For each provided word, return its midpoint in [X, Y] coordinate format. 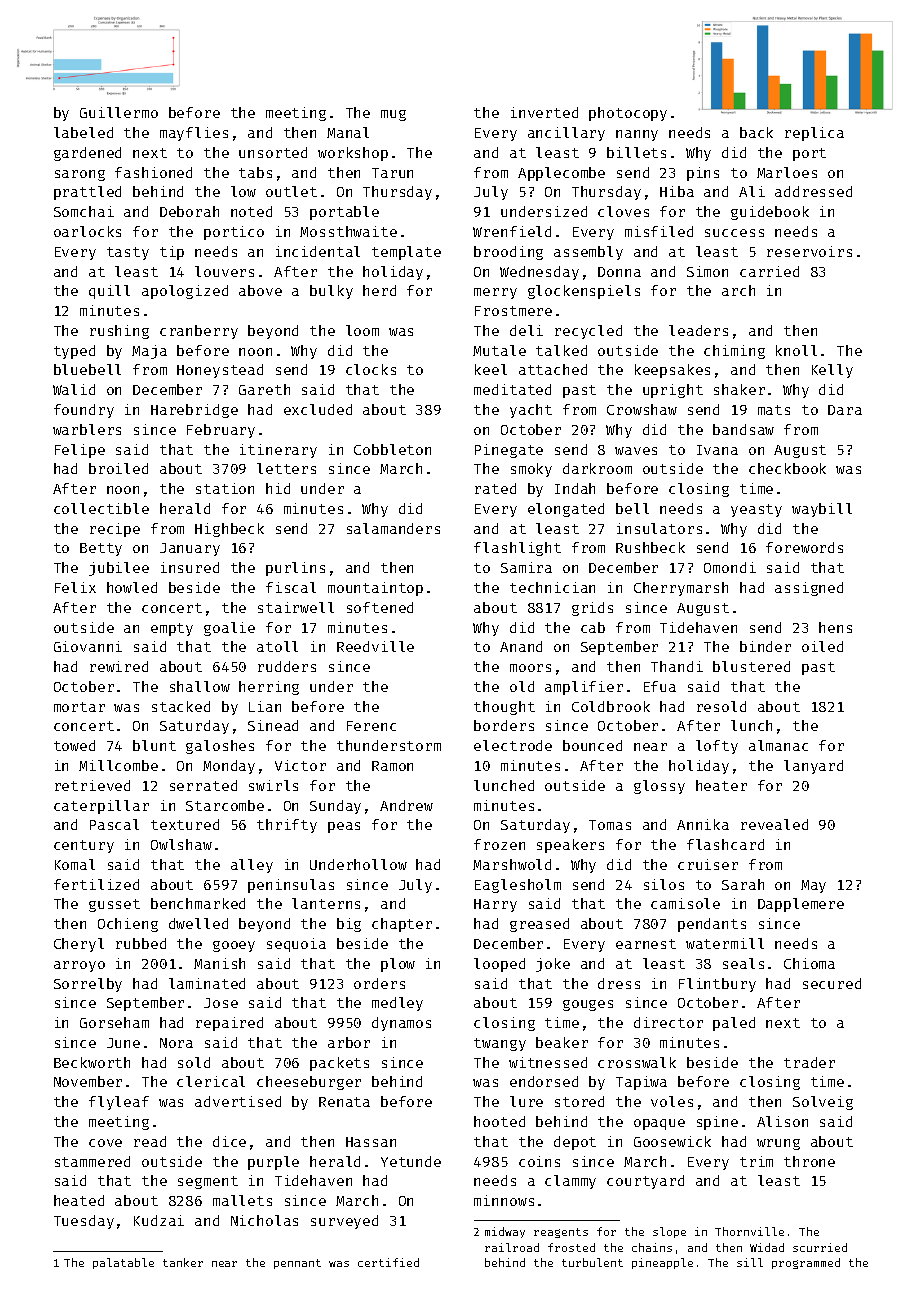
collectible [101, 508]
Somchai [84, 211]
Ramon [392, 766]
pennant [297, 1264]
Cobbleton [392, 449]
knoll [796, 350]
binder [765, 646]
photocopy [628, 114]
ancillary [566, 134]
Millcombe [118, 765]
